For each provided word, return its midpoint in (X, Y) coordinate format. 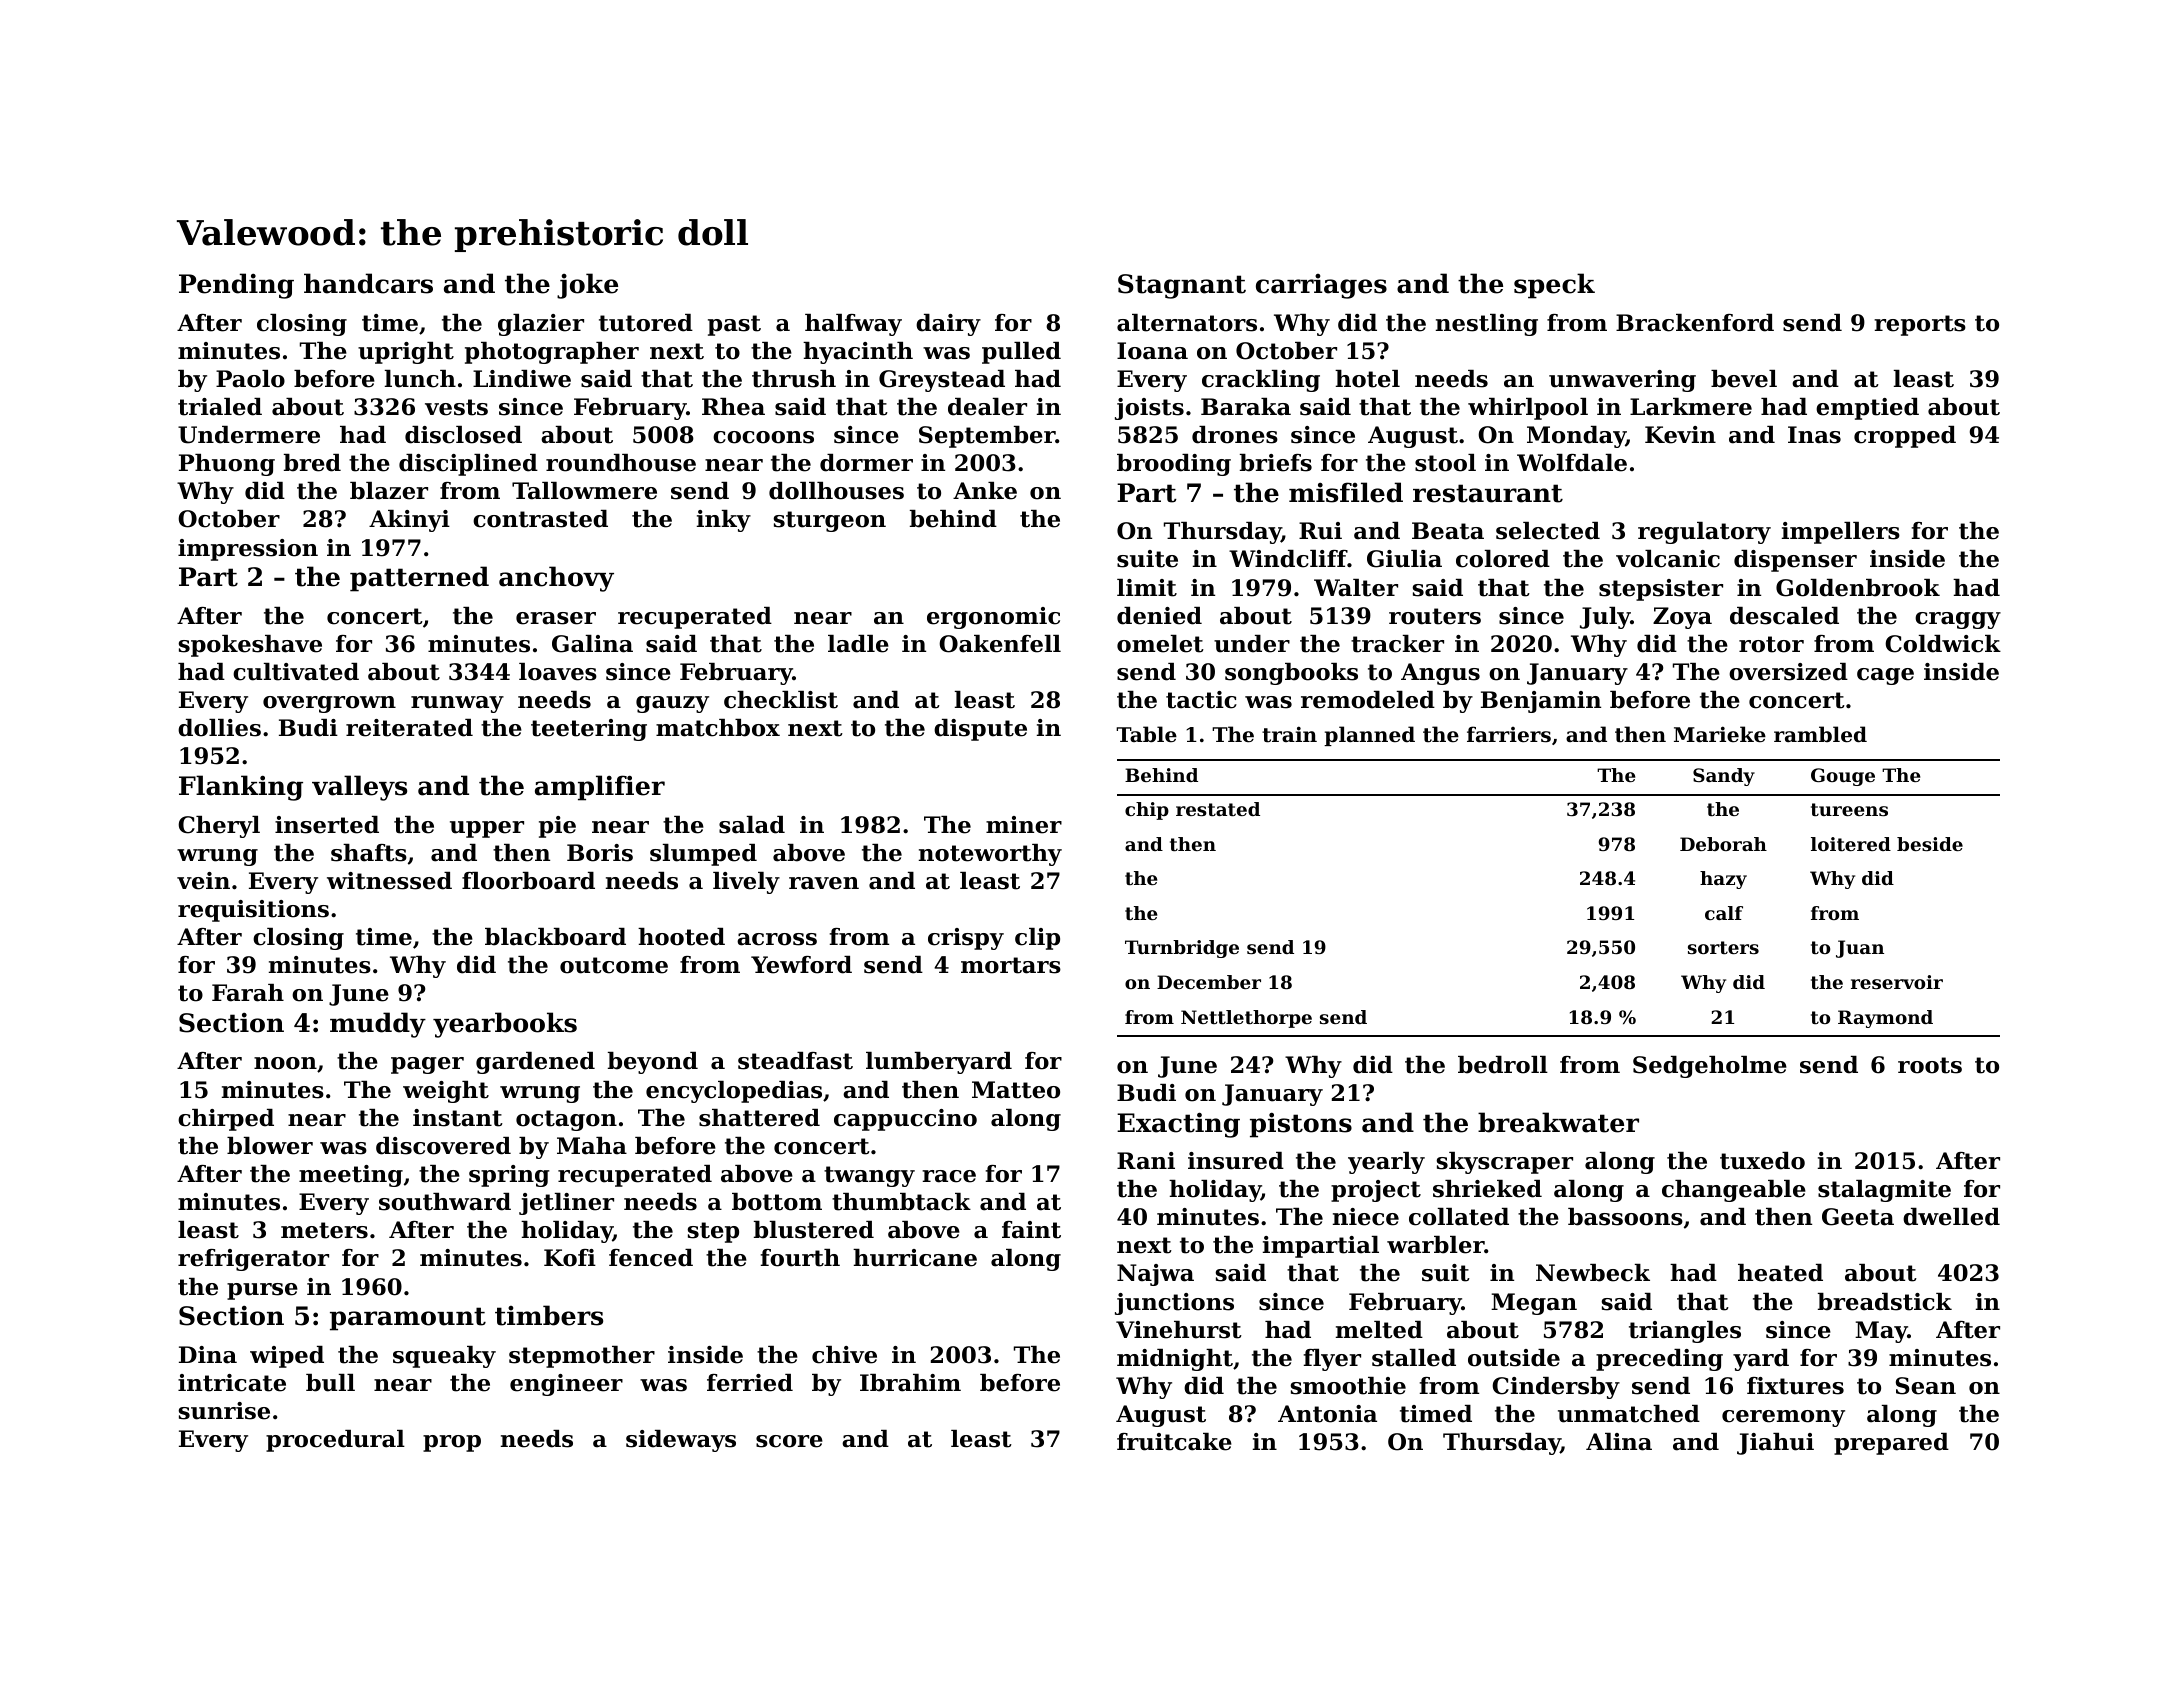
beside (1930, 844)
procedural (335, 1441)
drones (1235, 435)
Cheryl (219, 827)
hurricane (915, 1258)
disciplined (468, 465)
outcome (614, 965)
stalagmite (1884, 1191)
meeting (351, 1176)
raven (824, 883)
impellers (1841, 533)
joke (587, 286)
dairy (948, 325)
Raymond (1885, 1019)
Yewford (801, 965)
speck (1554, 286)
